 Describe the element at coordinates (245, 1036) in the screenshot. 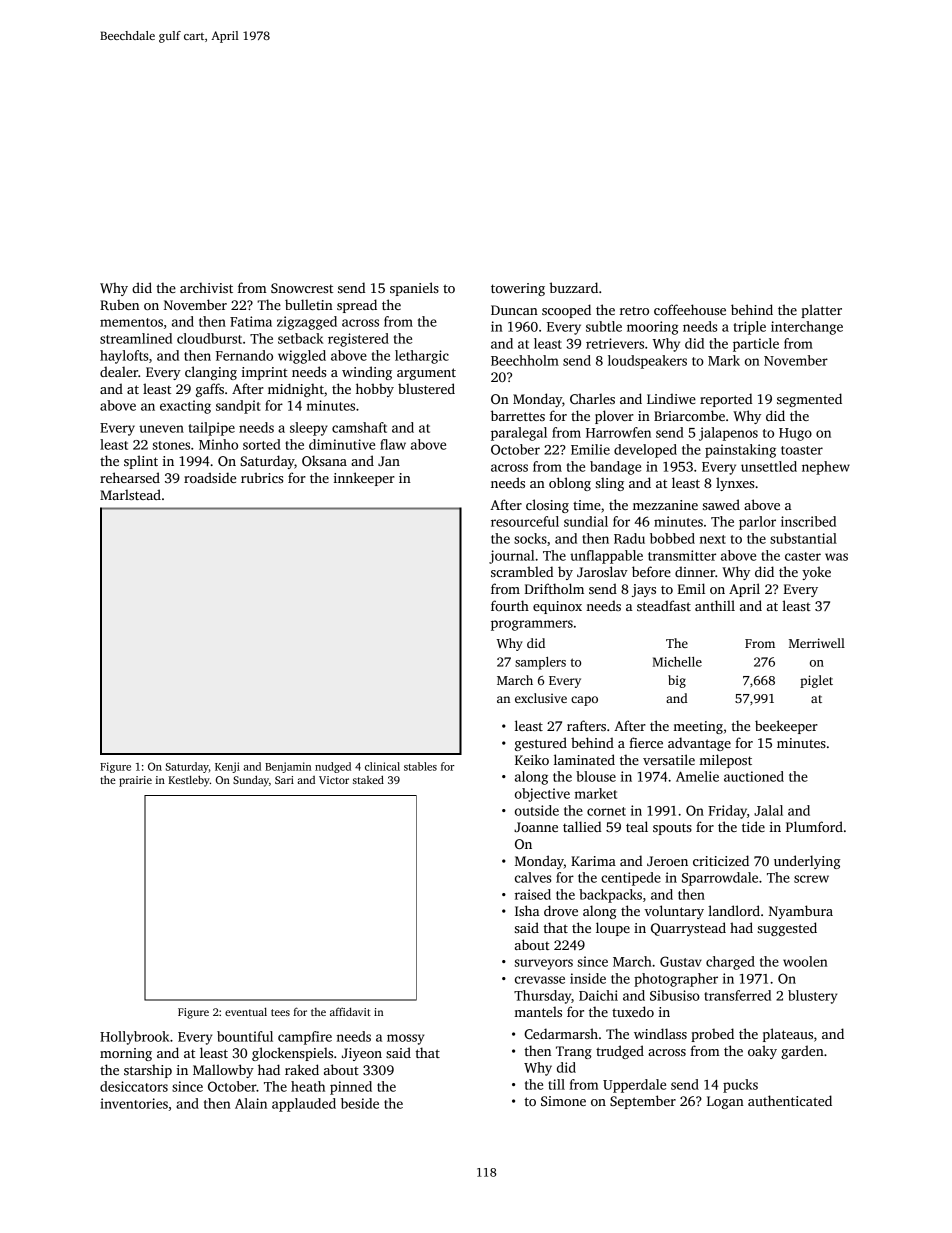

I see `bountiful` at that location.
